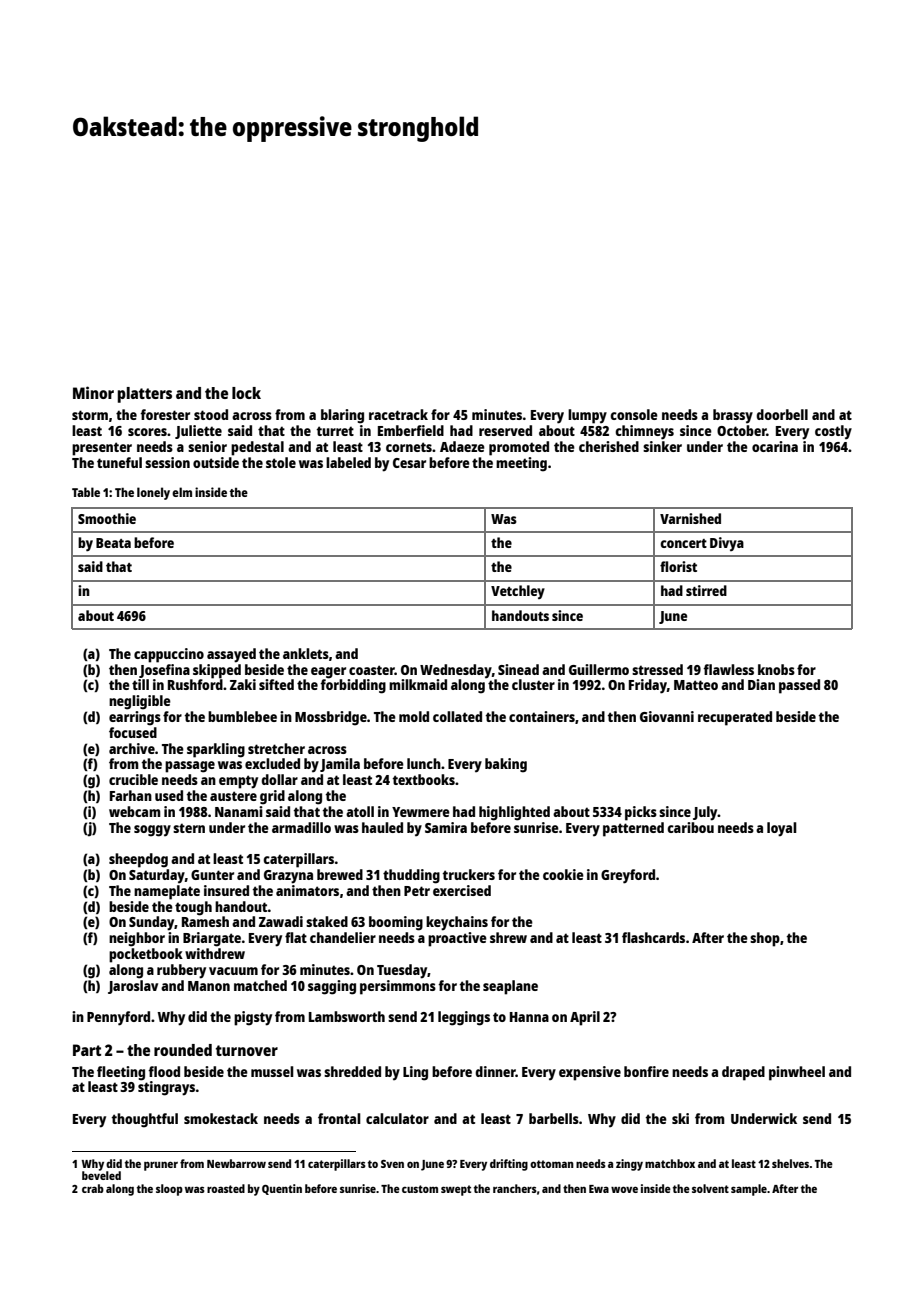 This image has height=1308, width=924. What do you see at coordinates (782, 414) in the image?
I see `doorbell` at bounding box center [782, 414].
